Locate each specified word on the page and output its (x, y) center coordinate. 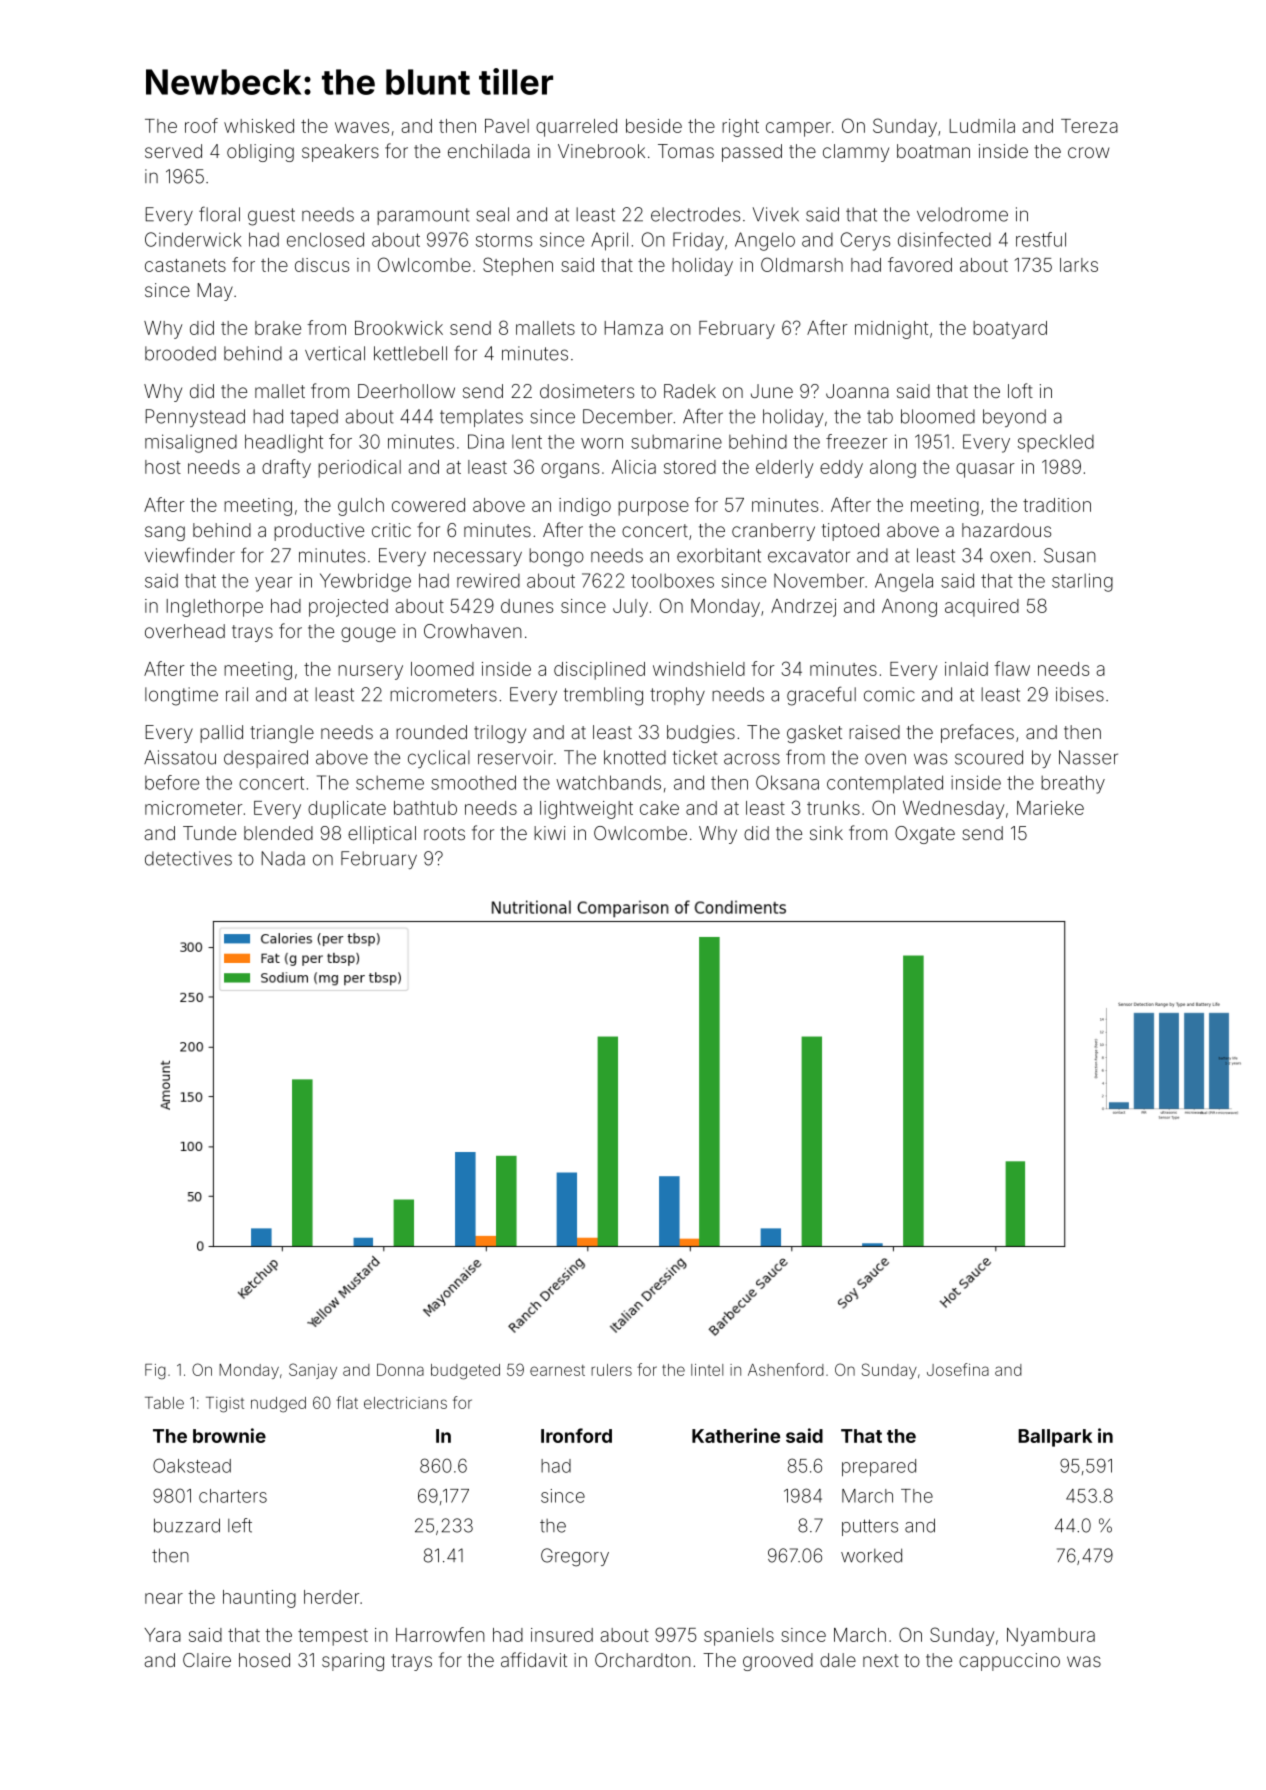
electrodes (695, 214)
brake (278, 328)
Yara (163, 1635)
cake (659, 808)
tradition (1057, 505)
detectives (188, 858)
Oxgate (925, 835)
